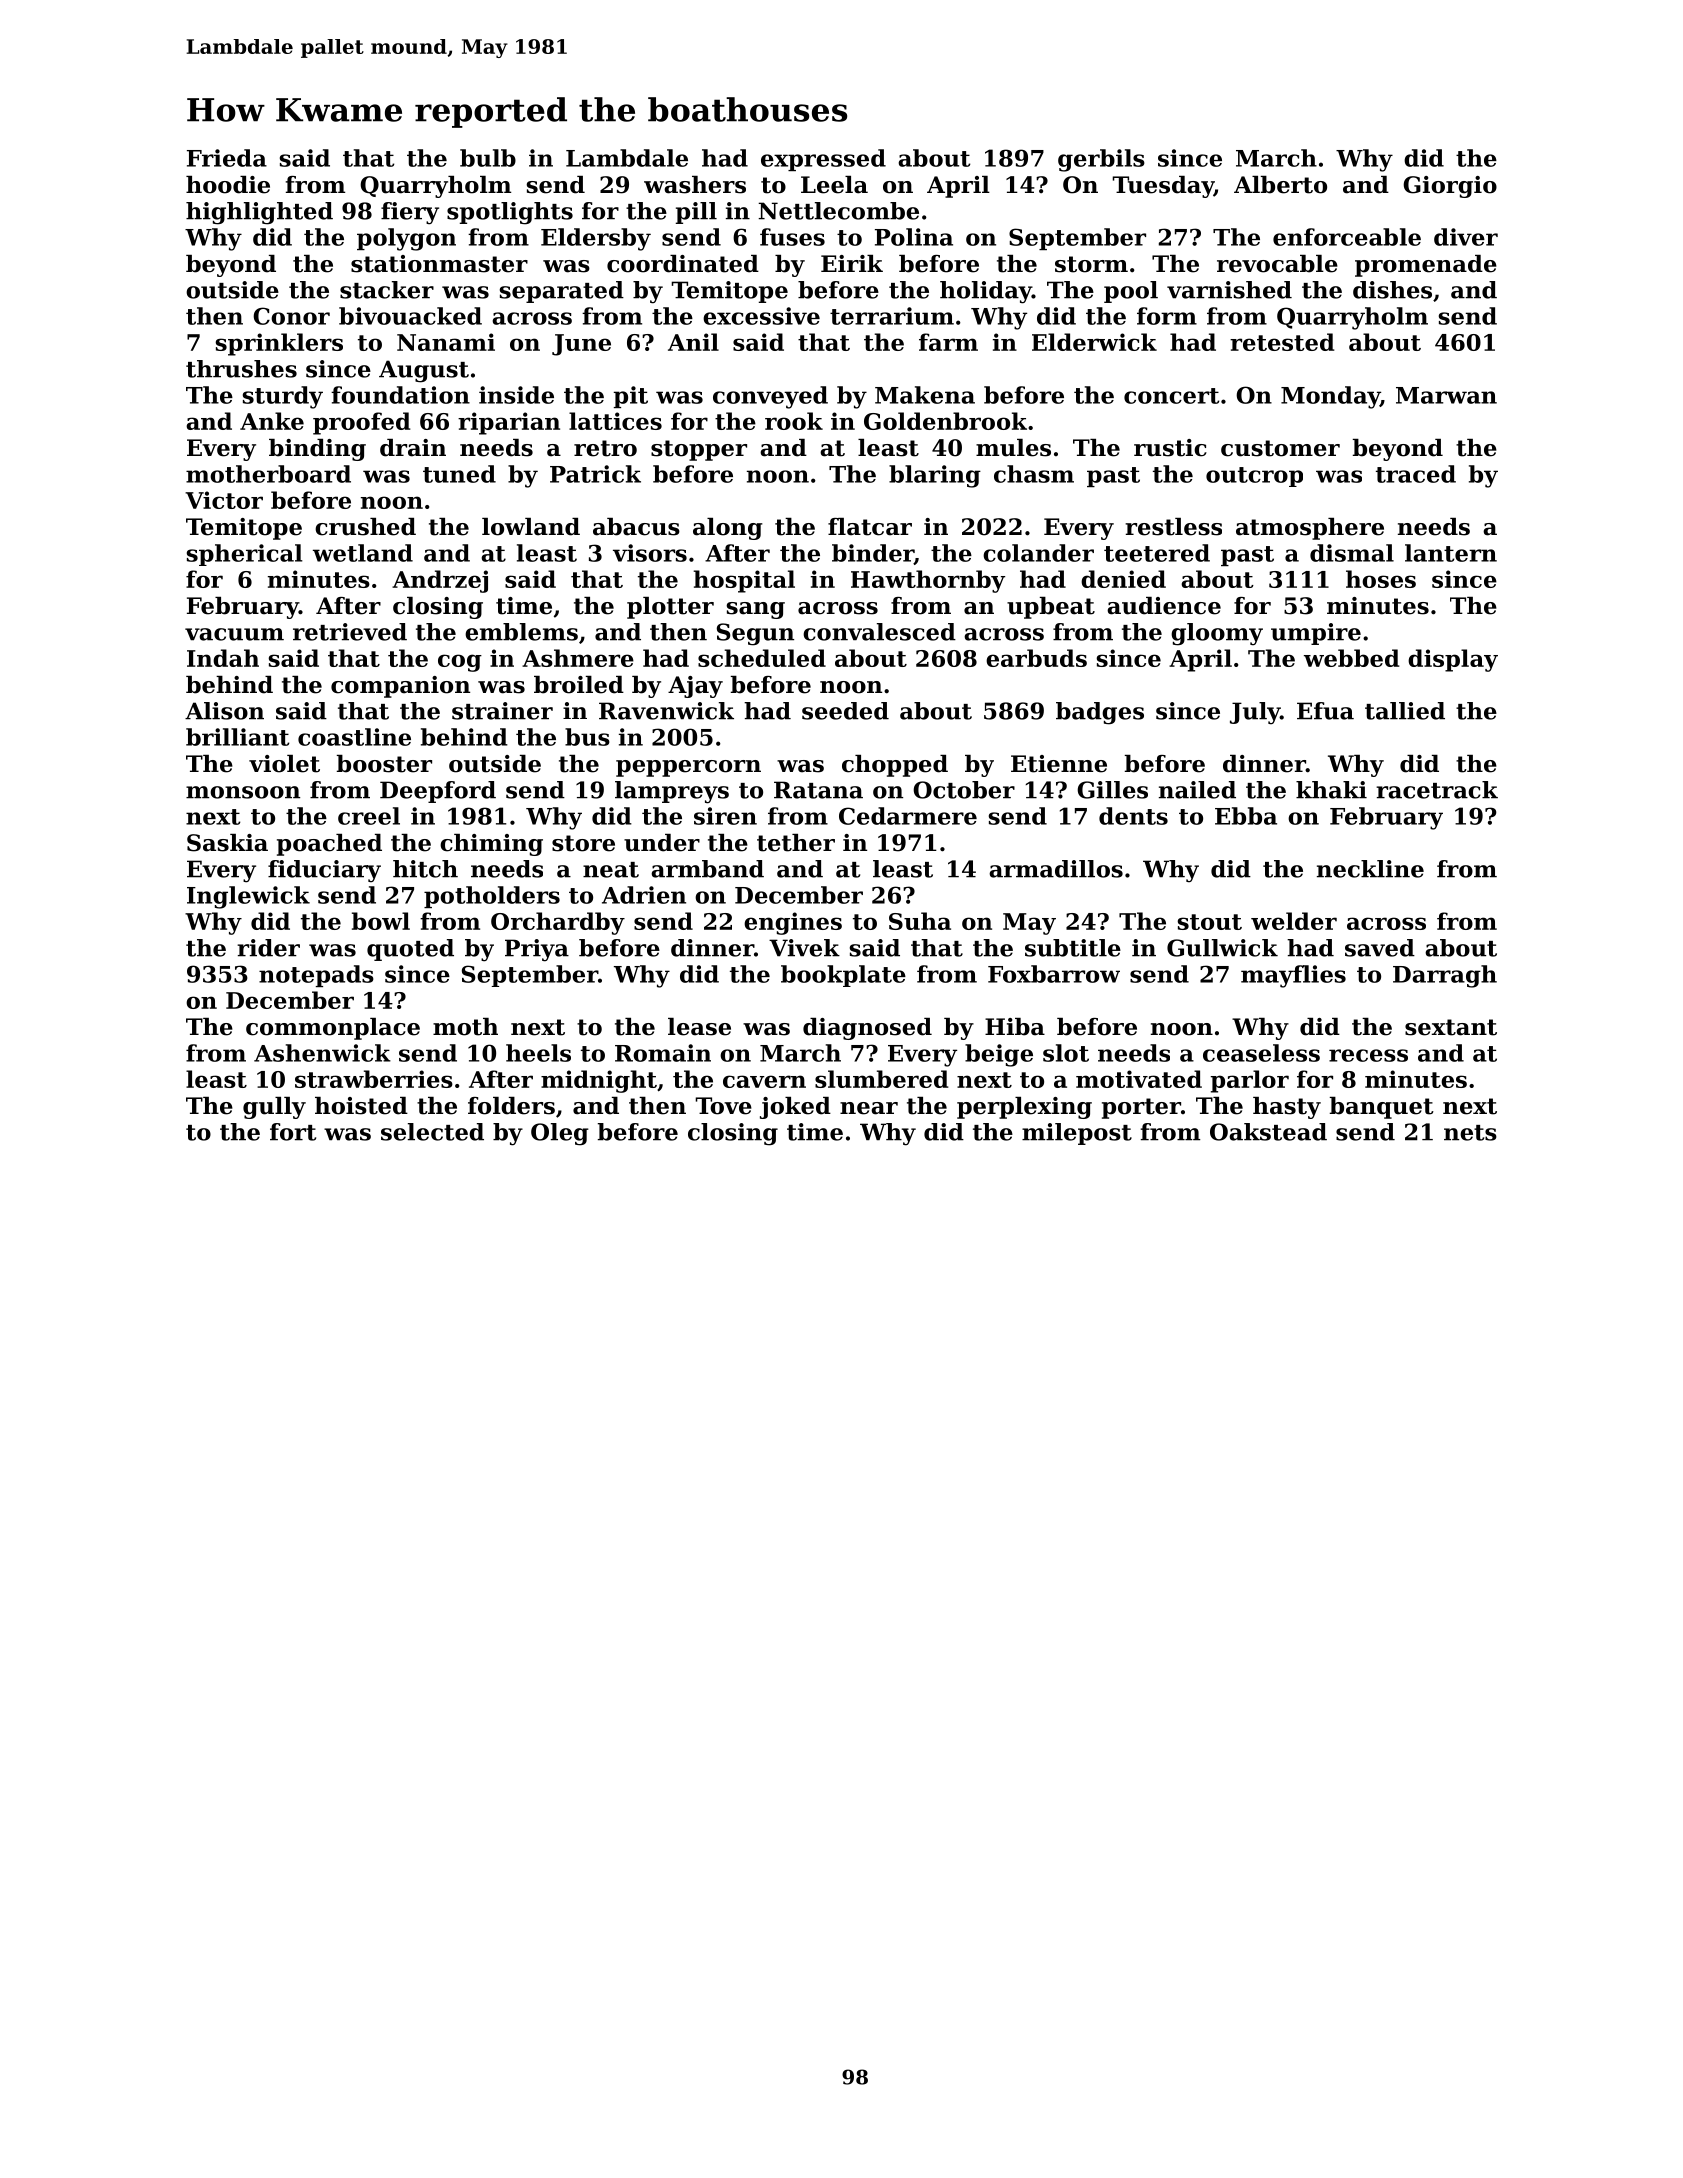 The image size is (1683, 2178). I want to click on Ashenwick, so click(322, 1053).
